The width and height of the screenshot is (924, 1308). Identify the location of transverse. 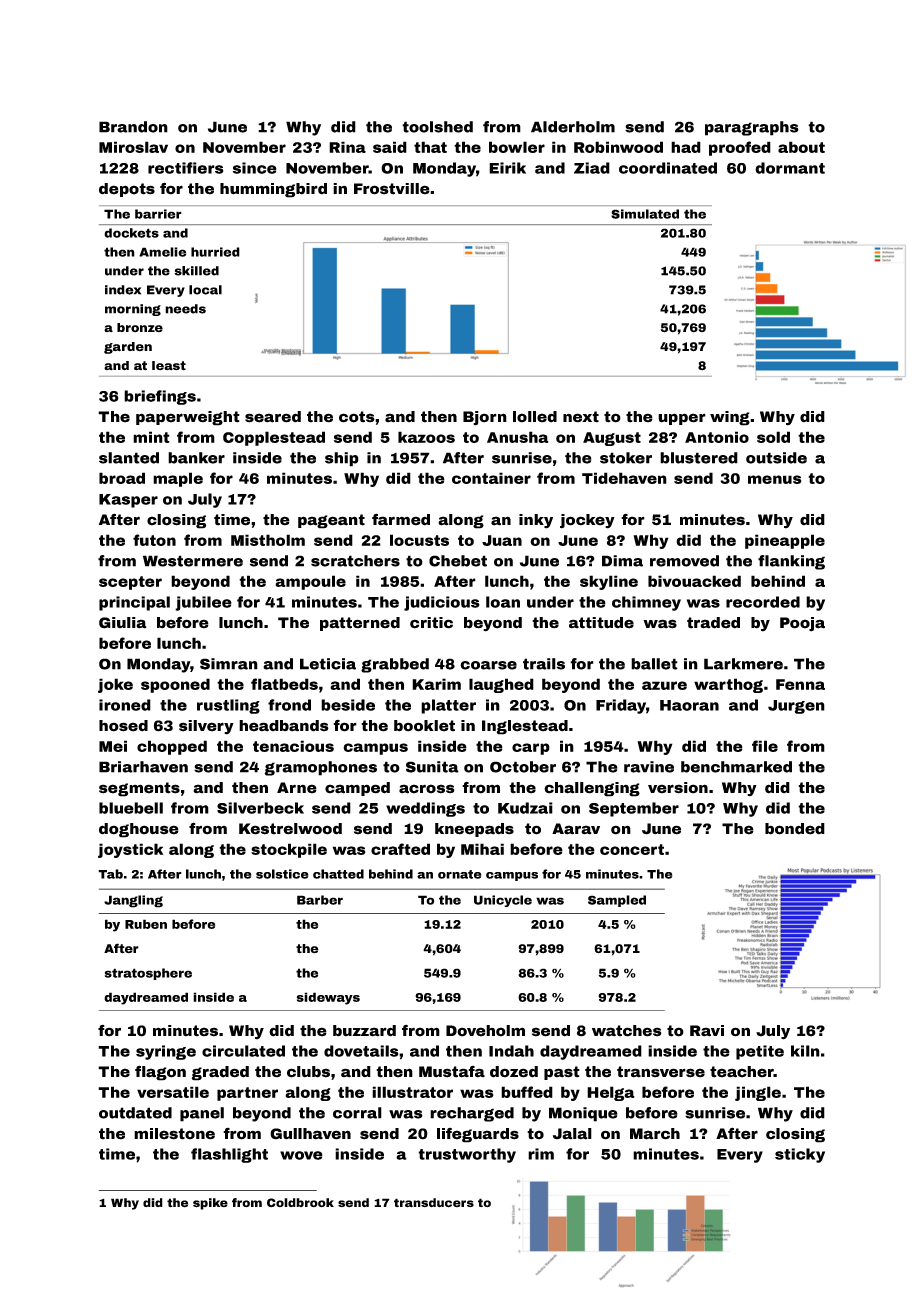
(661, 1072).
